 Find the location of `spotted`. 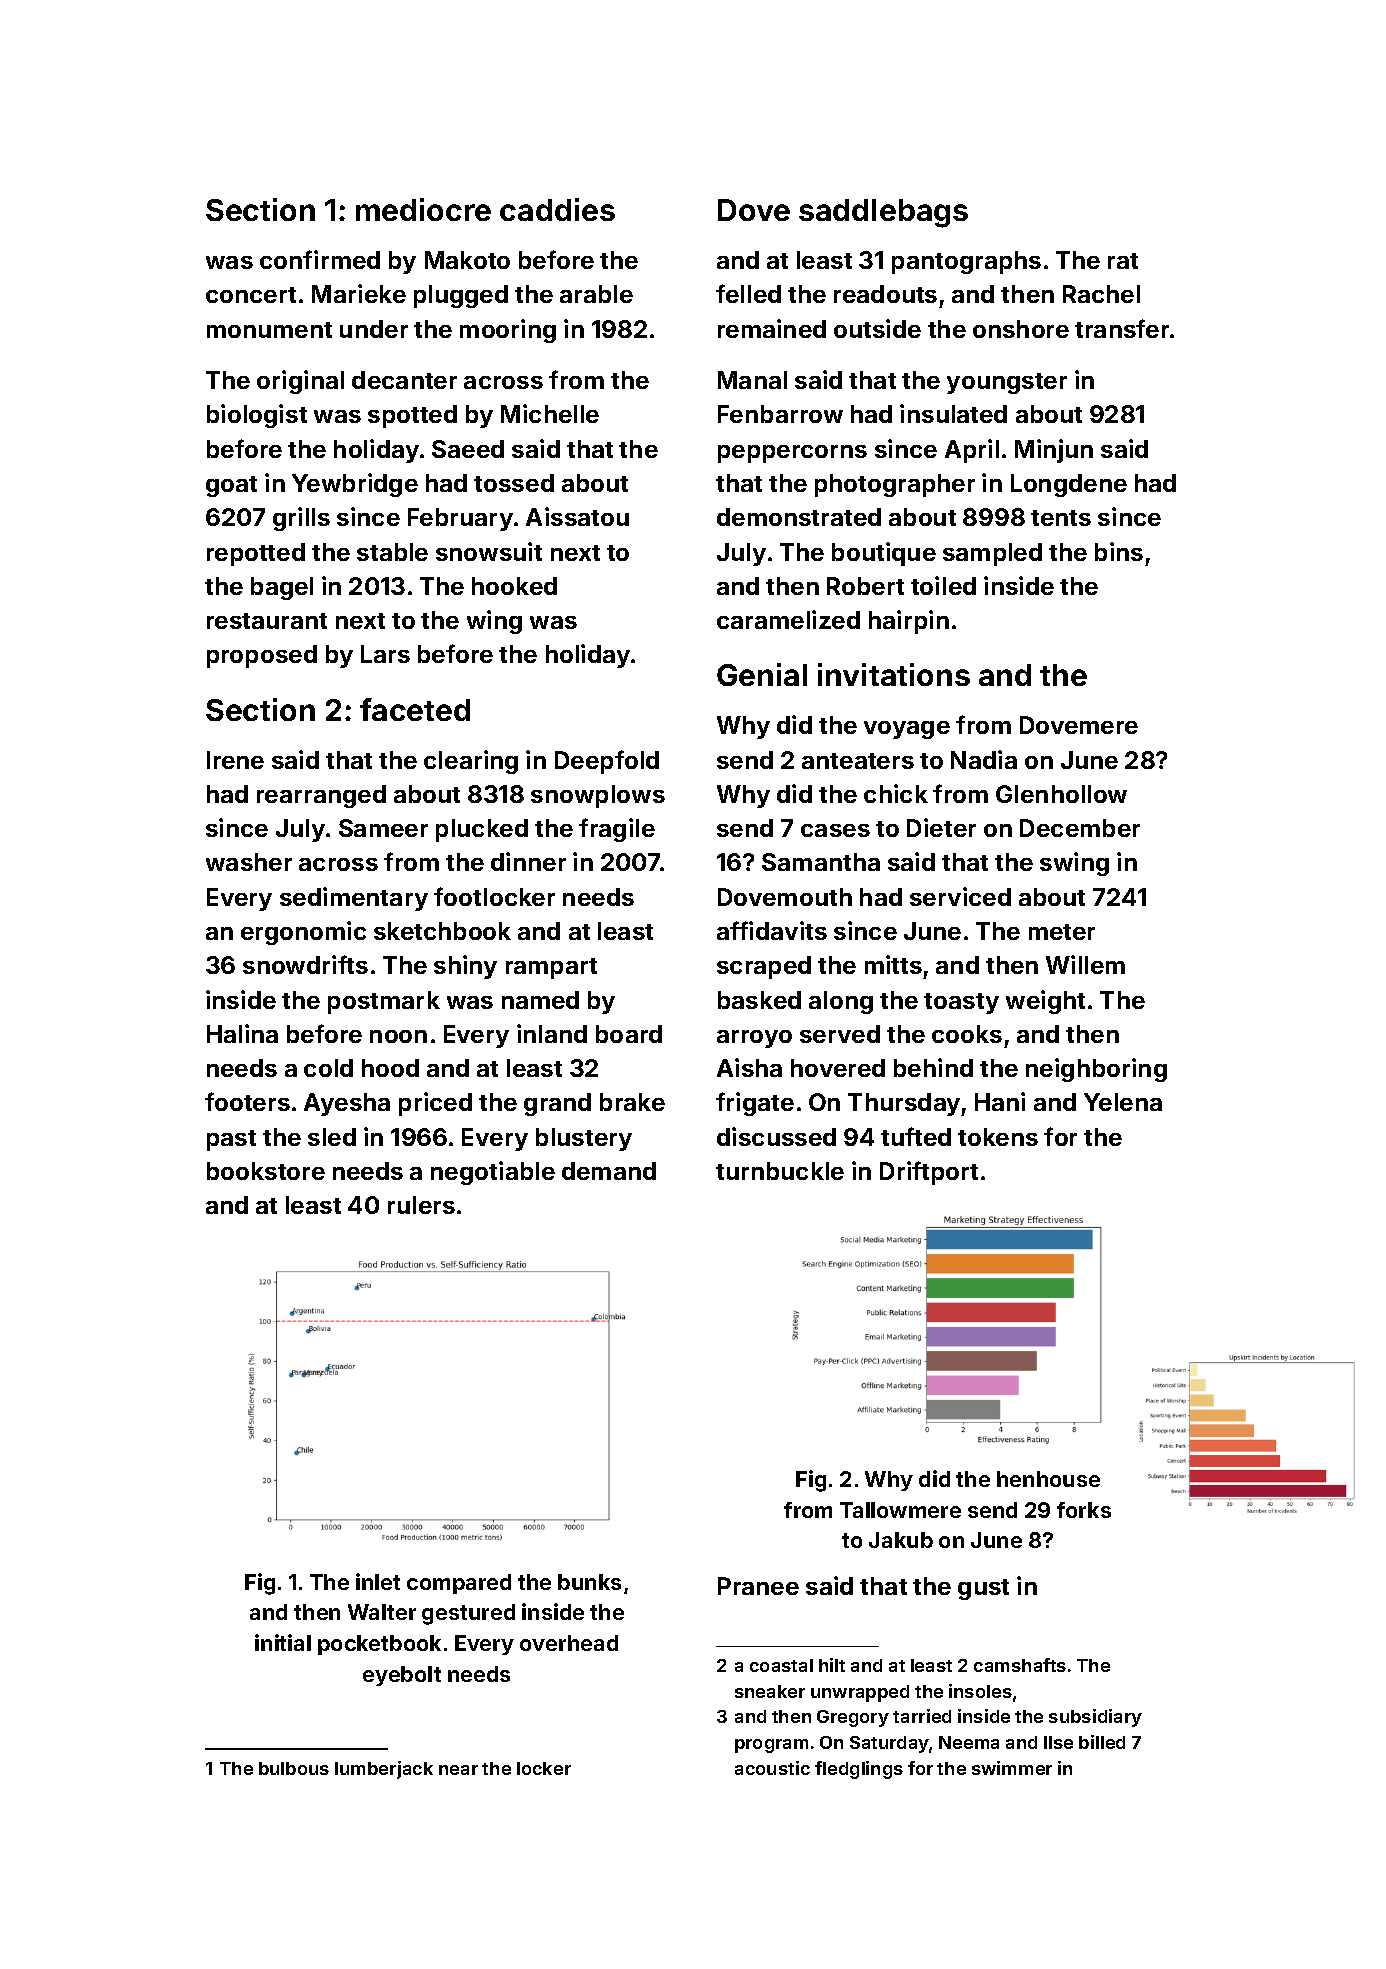

spotted is located at coordinates (412, 416).
